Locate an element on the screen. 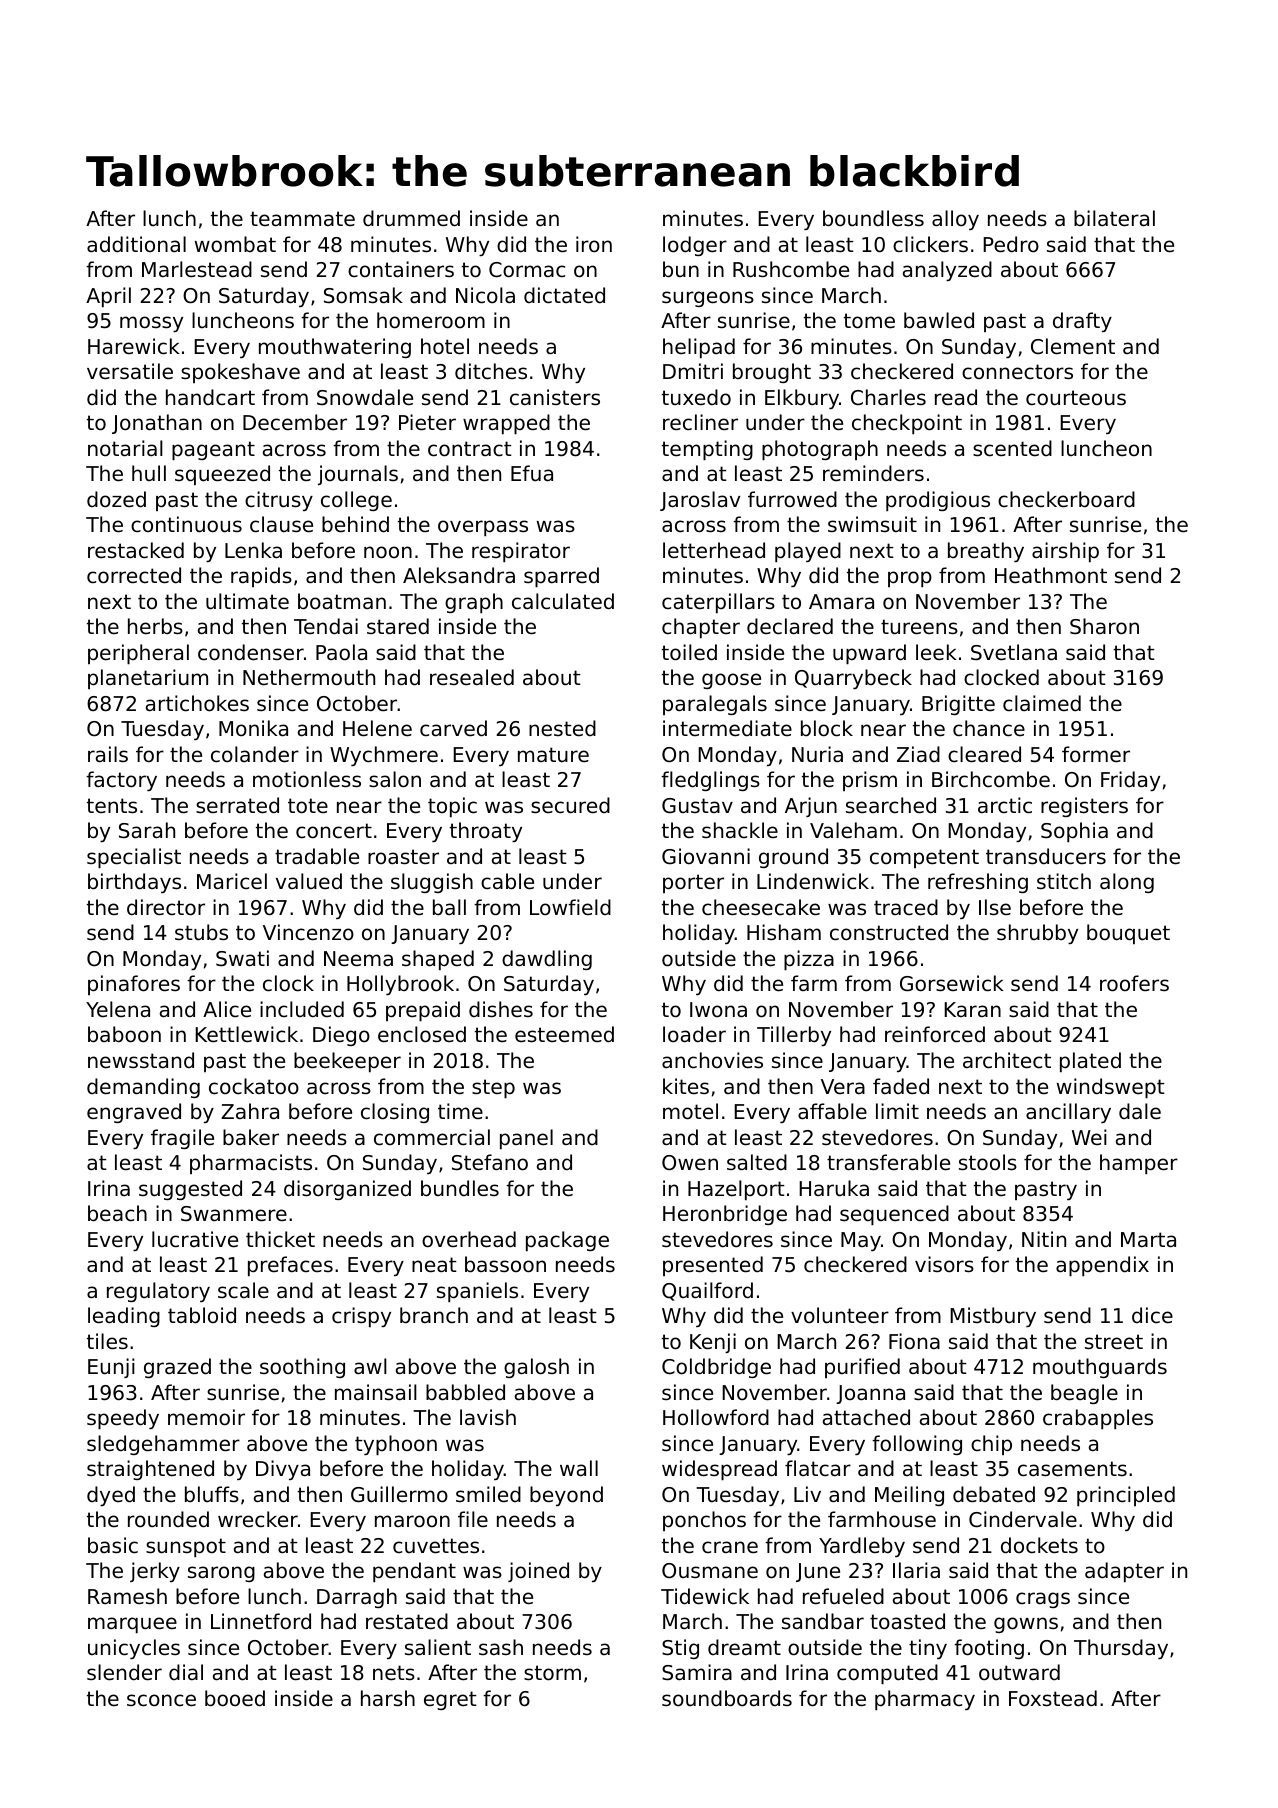 The image size is (1278, 1808). wrecker is located at coordinates (258, 1519).
